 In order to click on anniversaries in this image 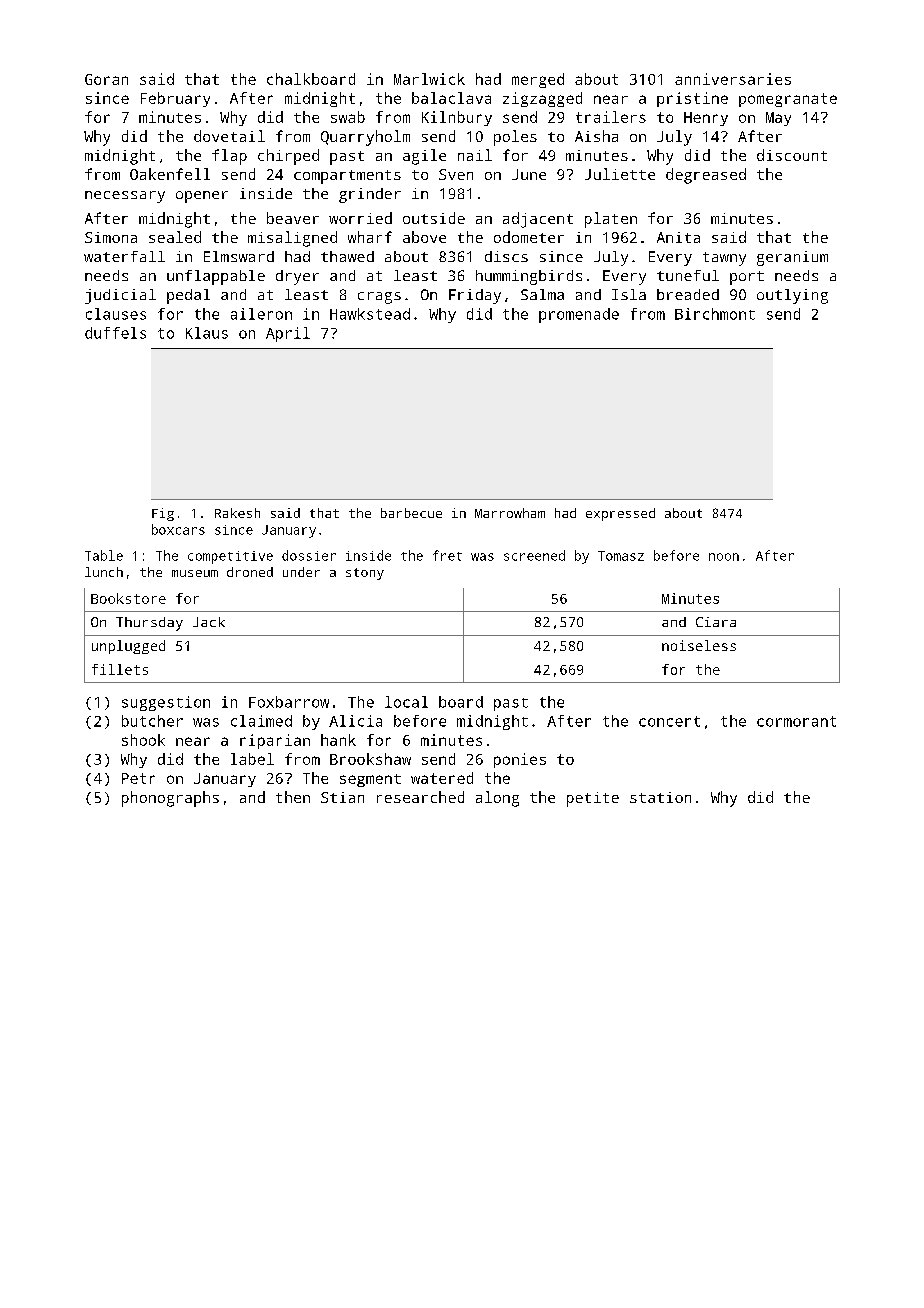, I will do `click(733, 79)`.
